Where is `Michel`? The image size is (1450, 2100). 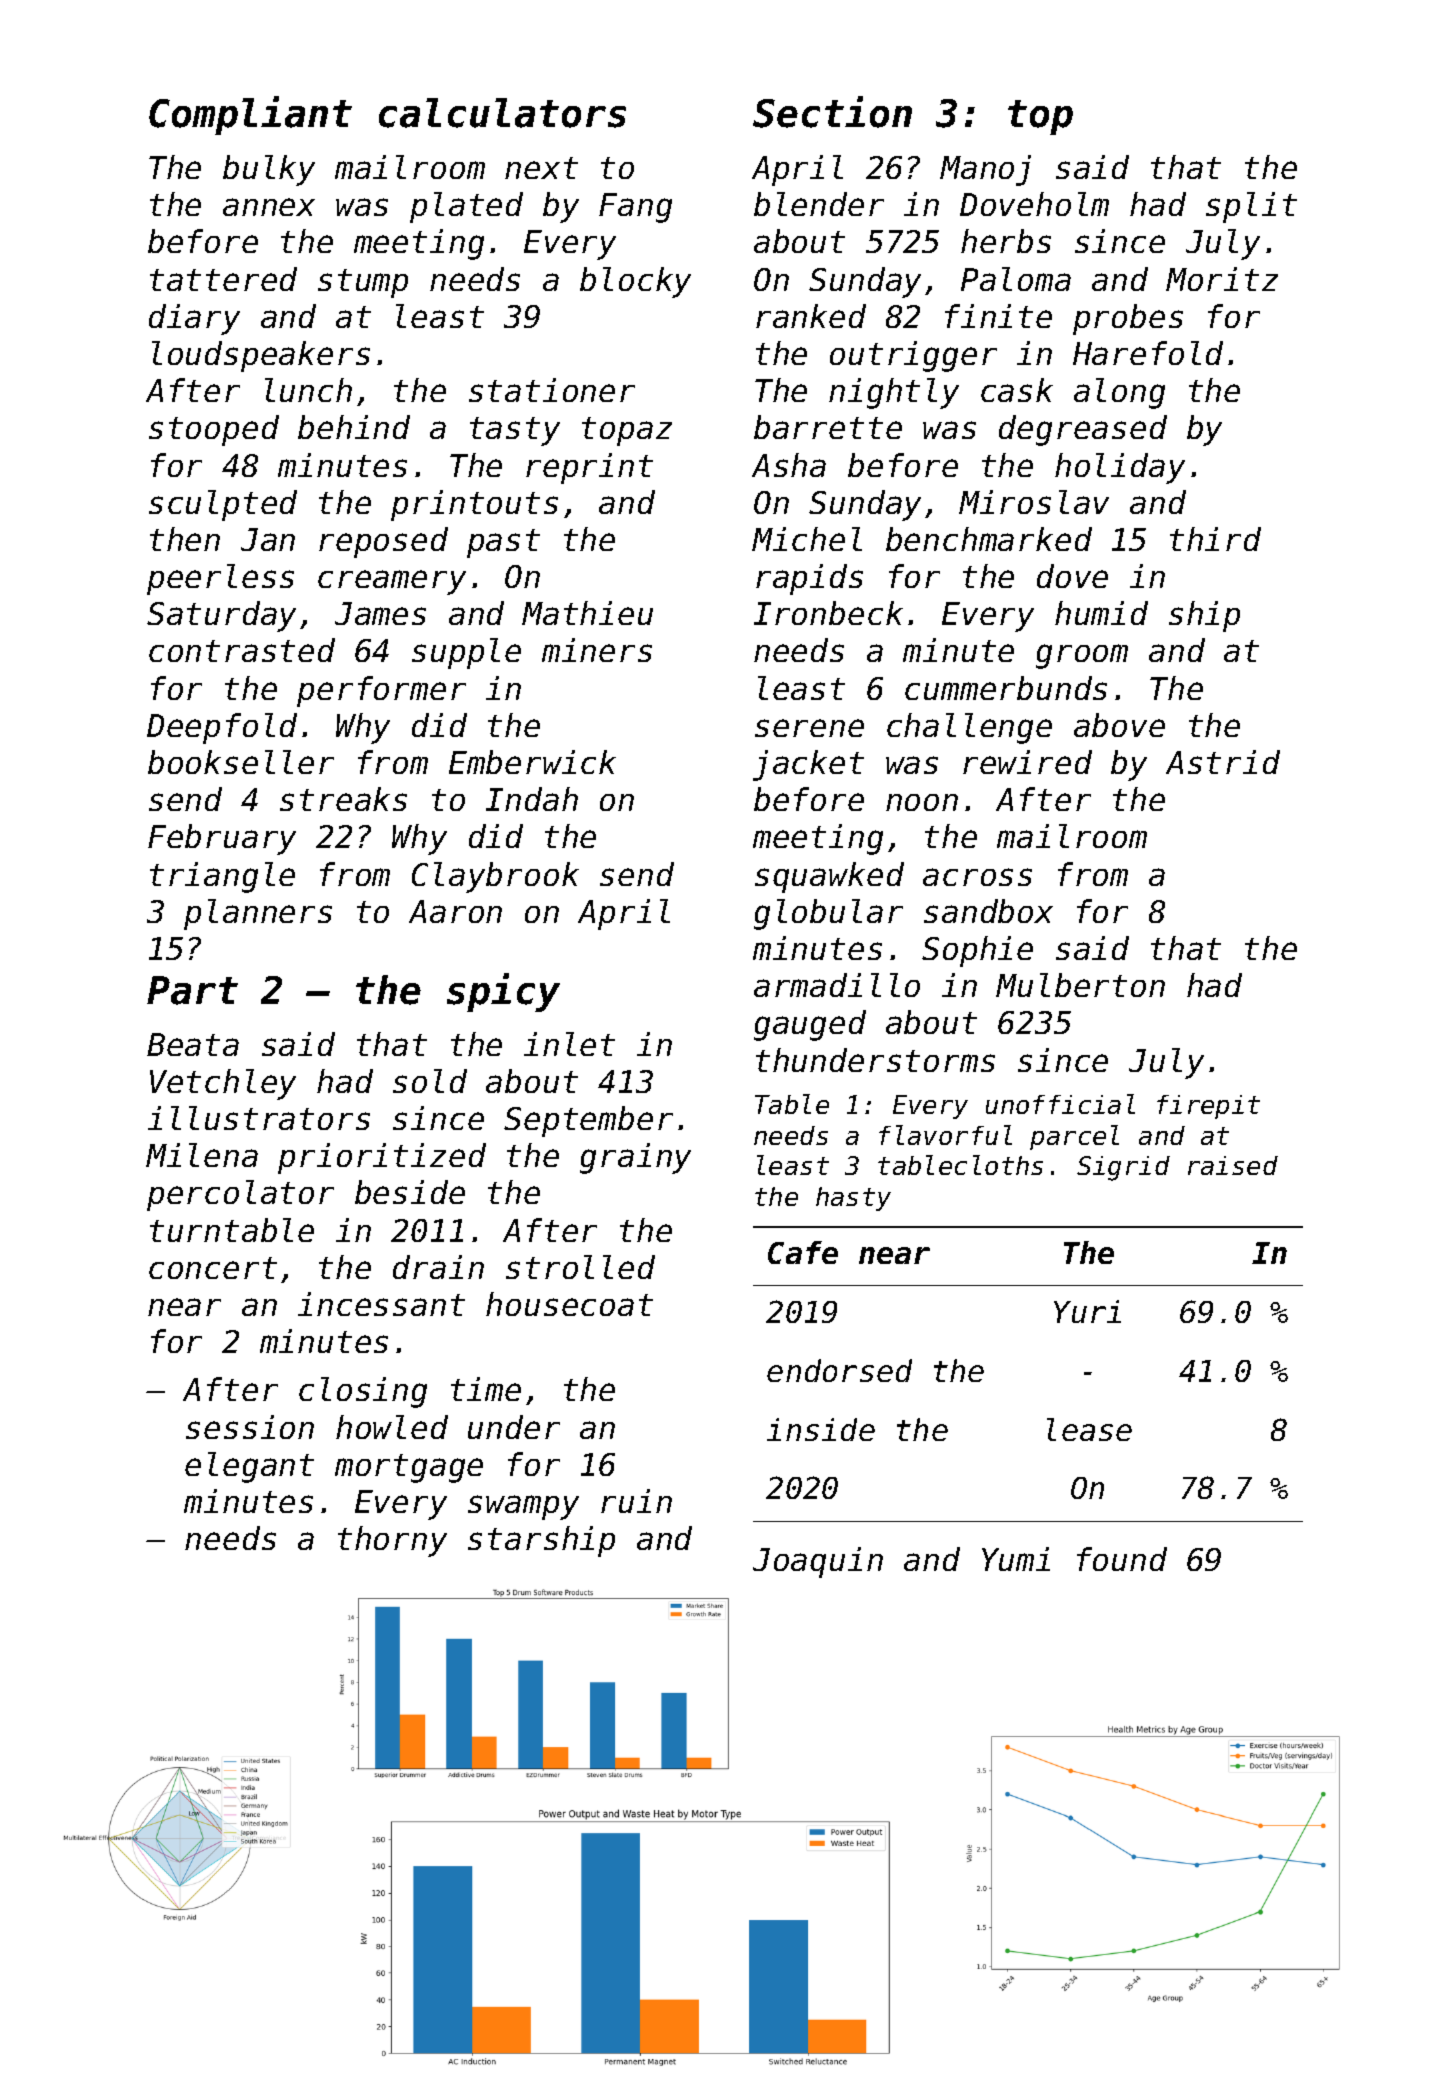 Michel is located at coordinates (807, 539).
